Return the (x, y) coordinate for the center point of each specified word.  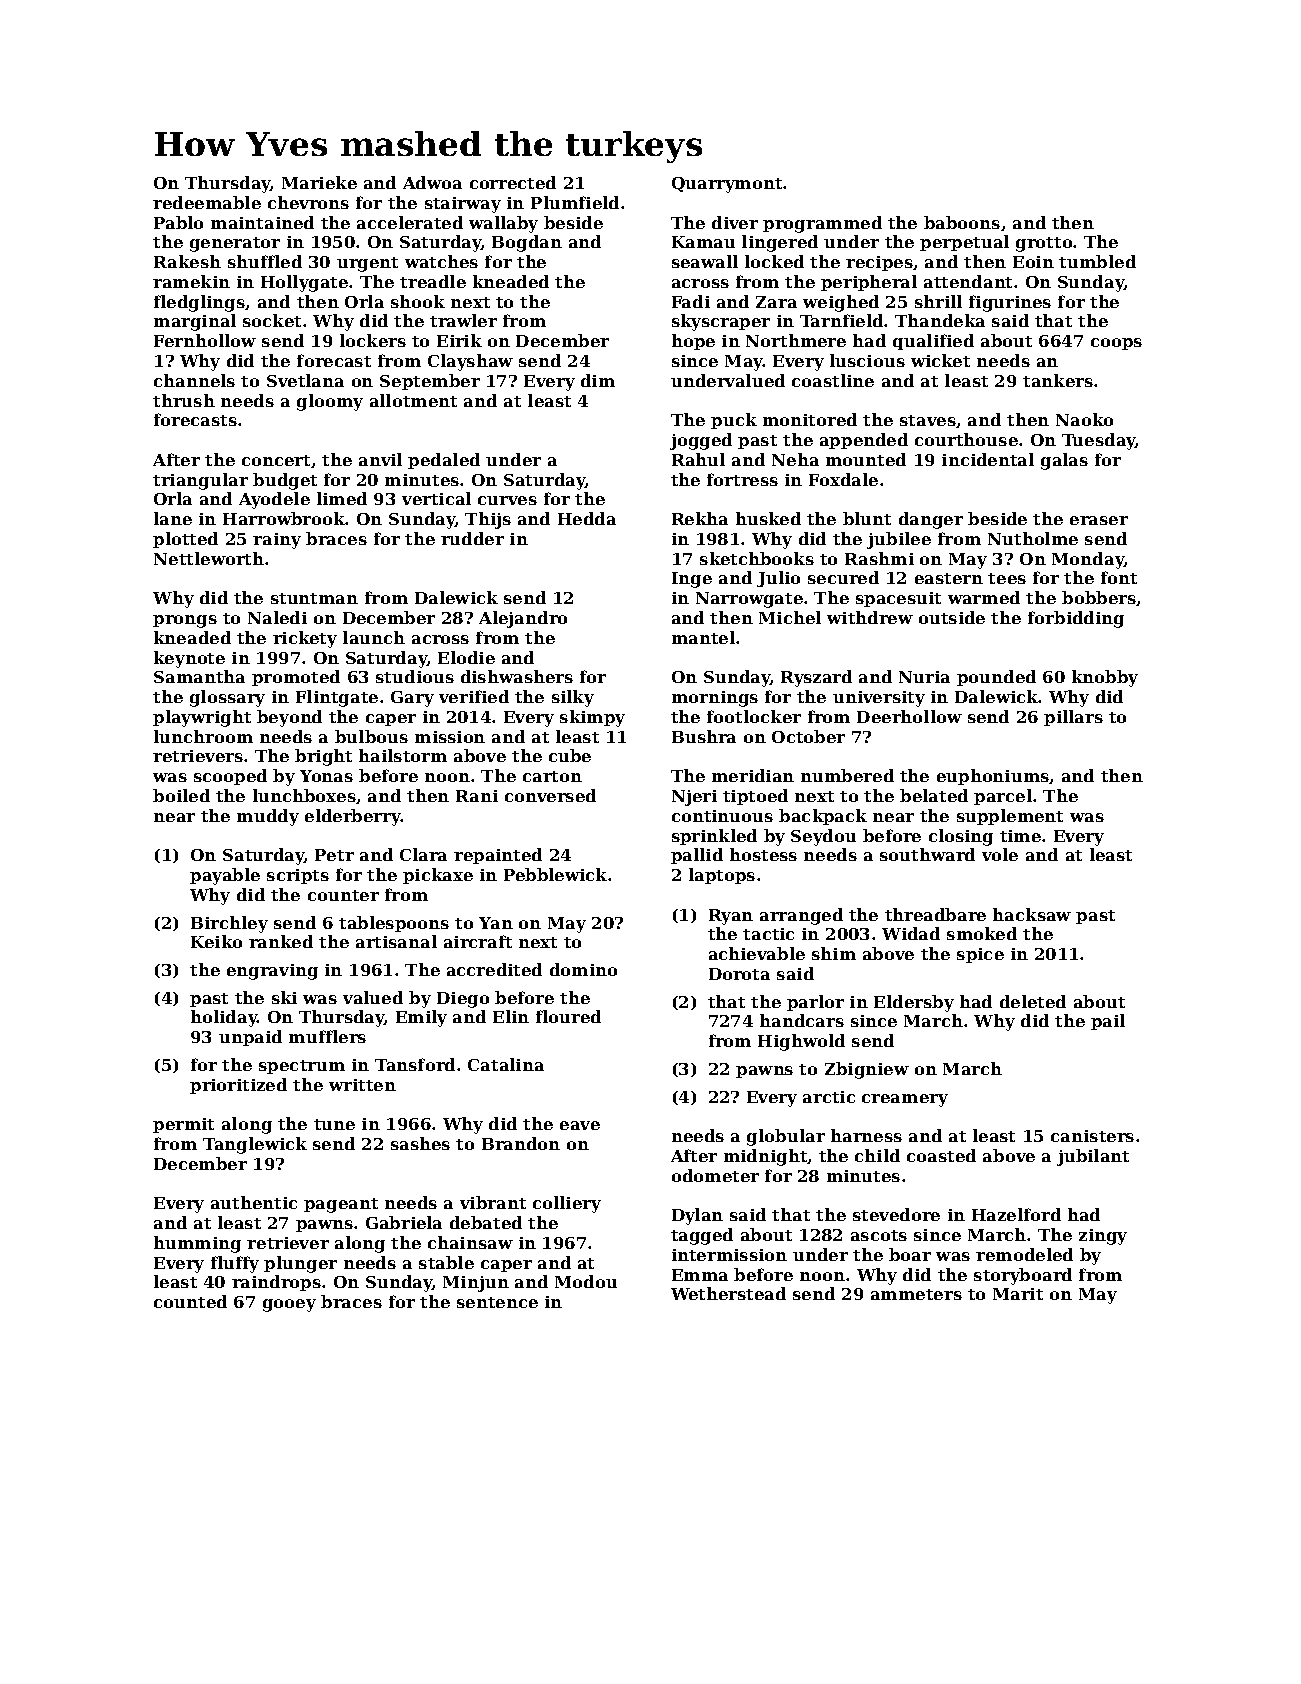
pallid (697, 856)
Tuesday (1099, 441)
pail (1108, 1022)
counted (190, 1301)
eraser (1099, 520)
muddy (268, 817)
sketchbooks (757, 558)
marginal (195, 322)
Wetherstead (728, 1293)
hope (693, 342)
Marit (1018, 1294)
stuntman (314, 598)
